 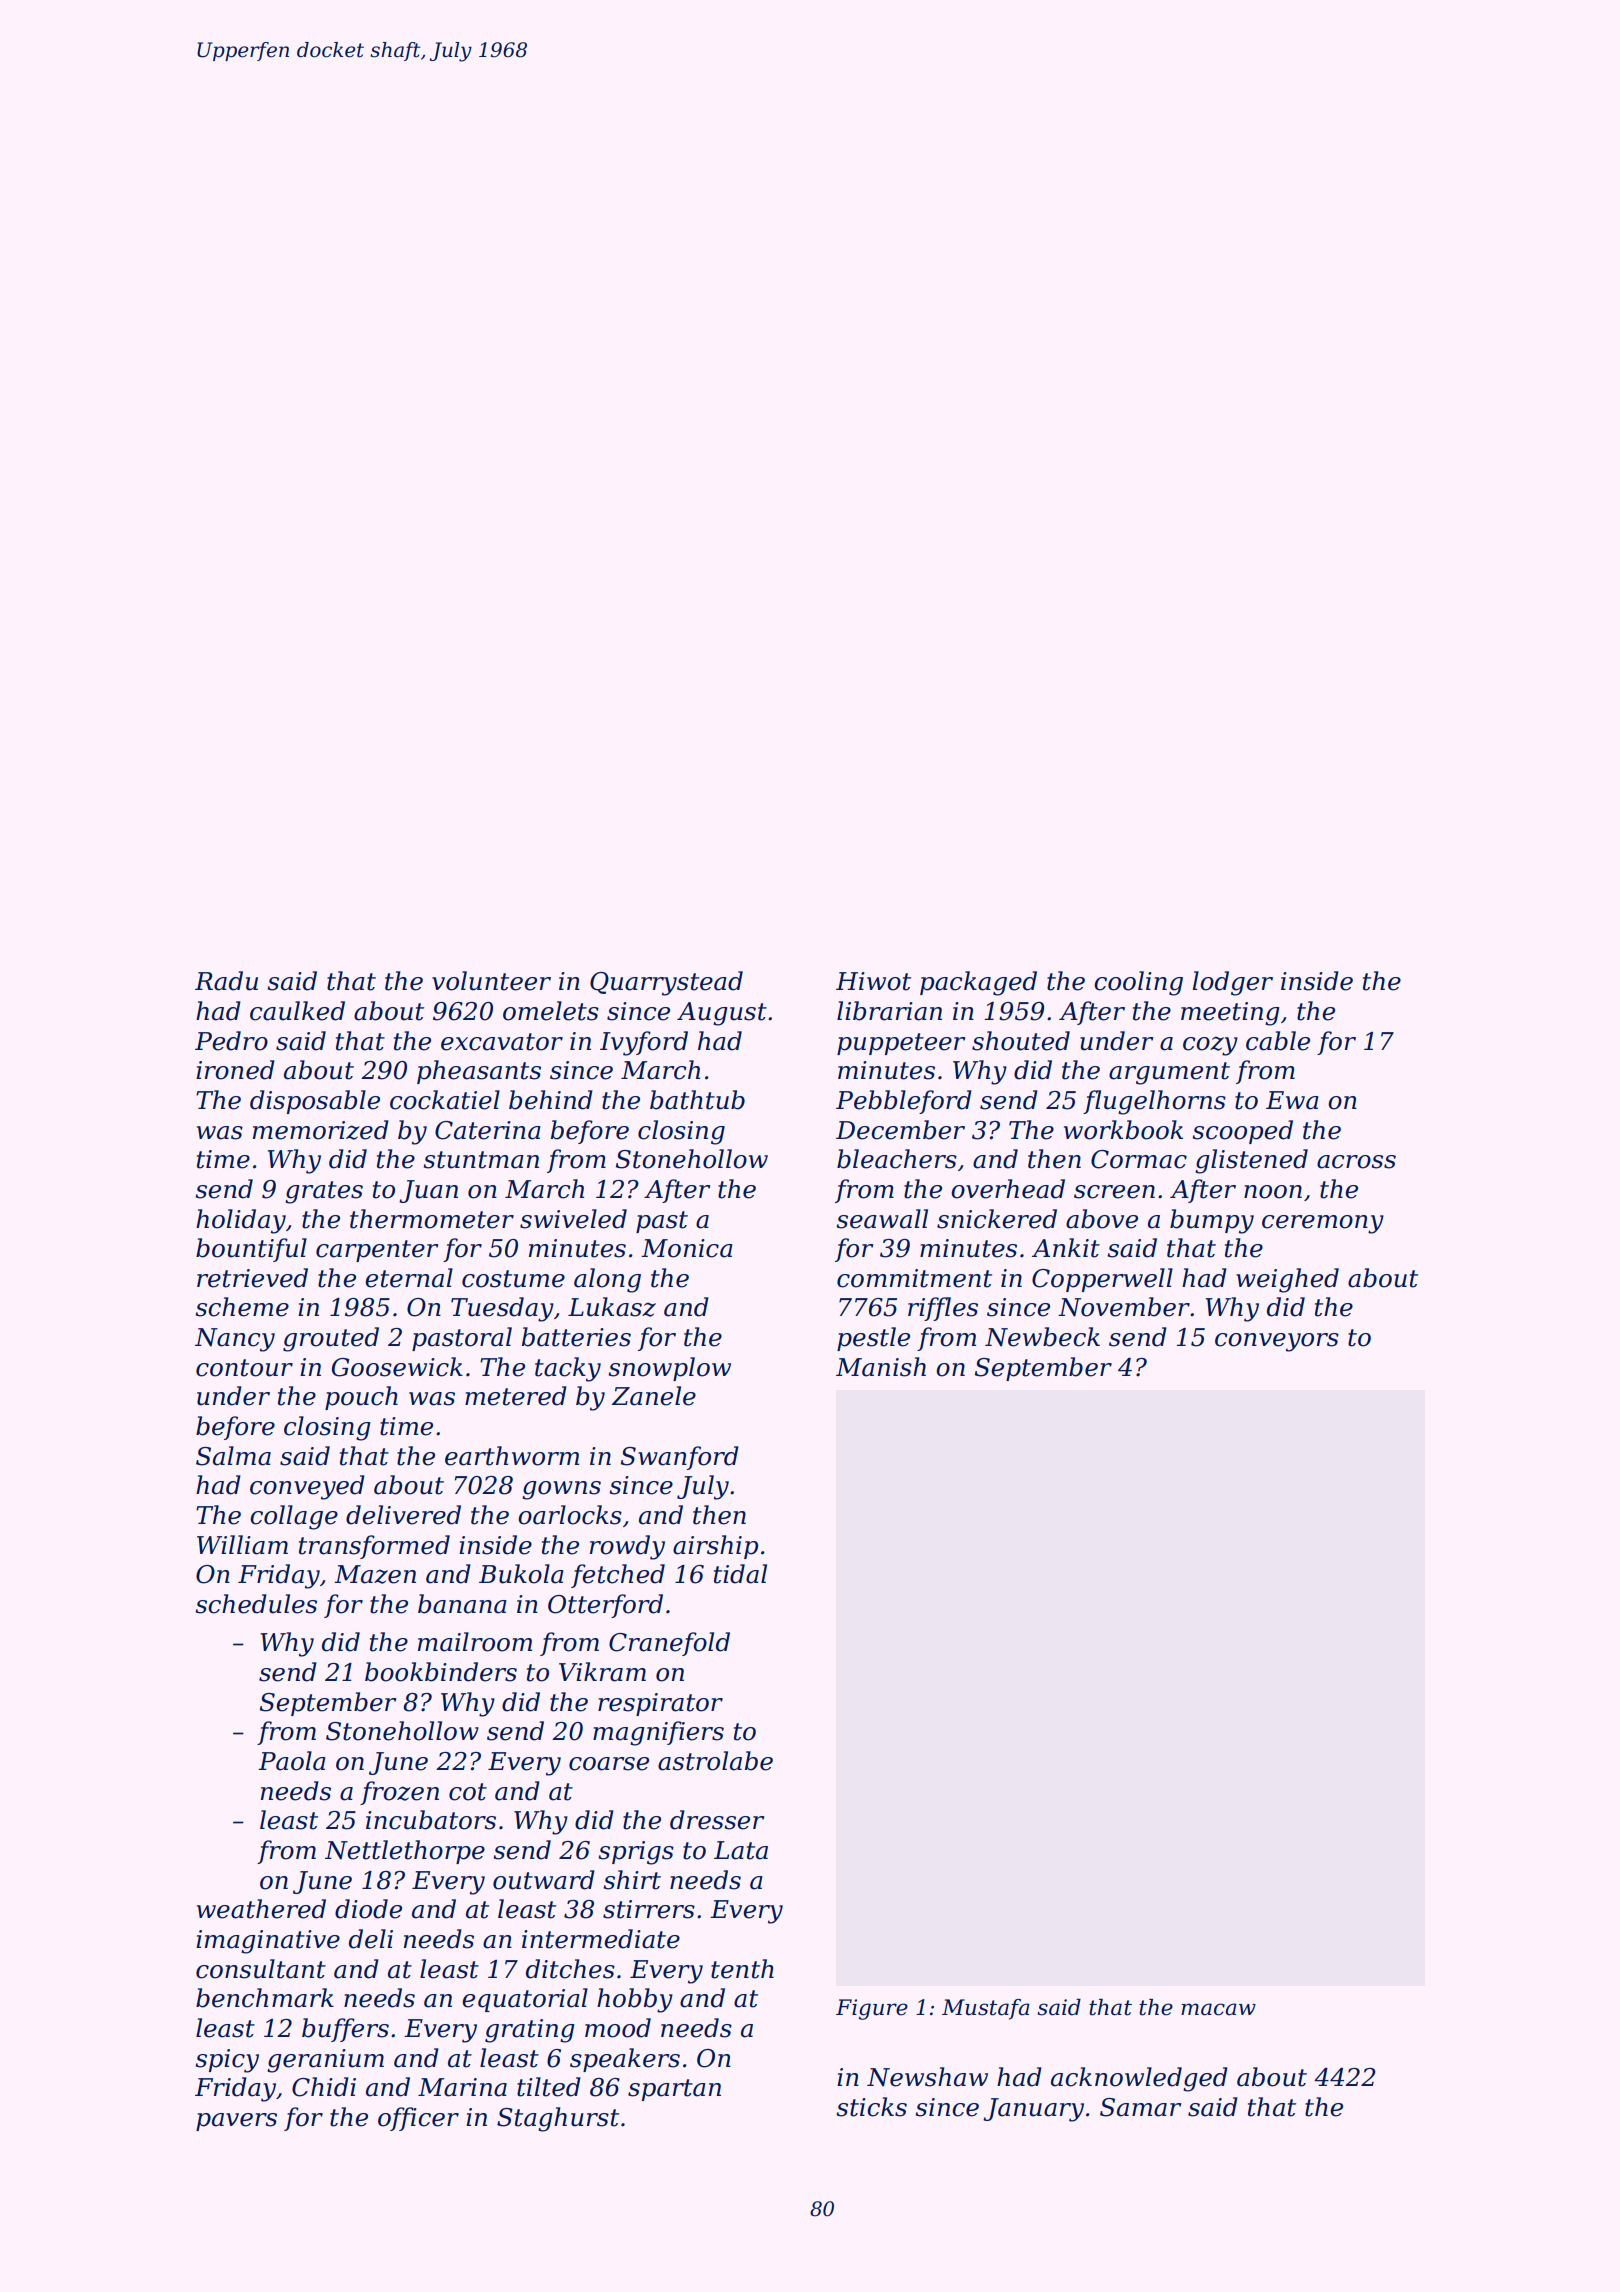 I want to click on Newbeck, so click(x=1042, y=1337).
